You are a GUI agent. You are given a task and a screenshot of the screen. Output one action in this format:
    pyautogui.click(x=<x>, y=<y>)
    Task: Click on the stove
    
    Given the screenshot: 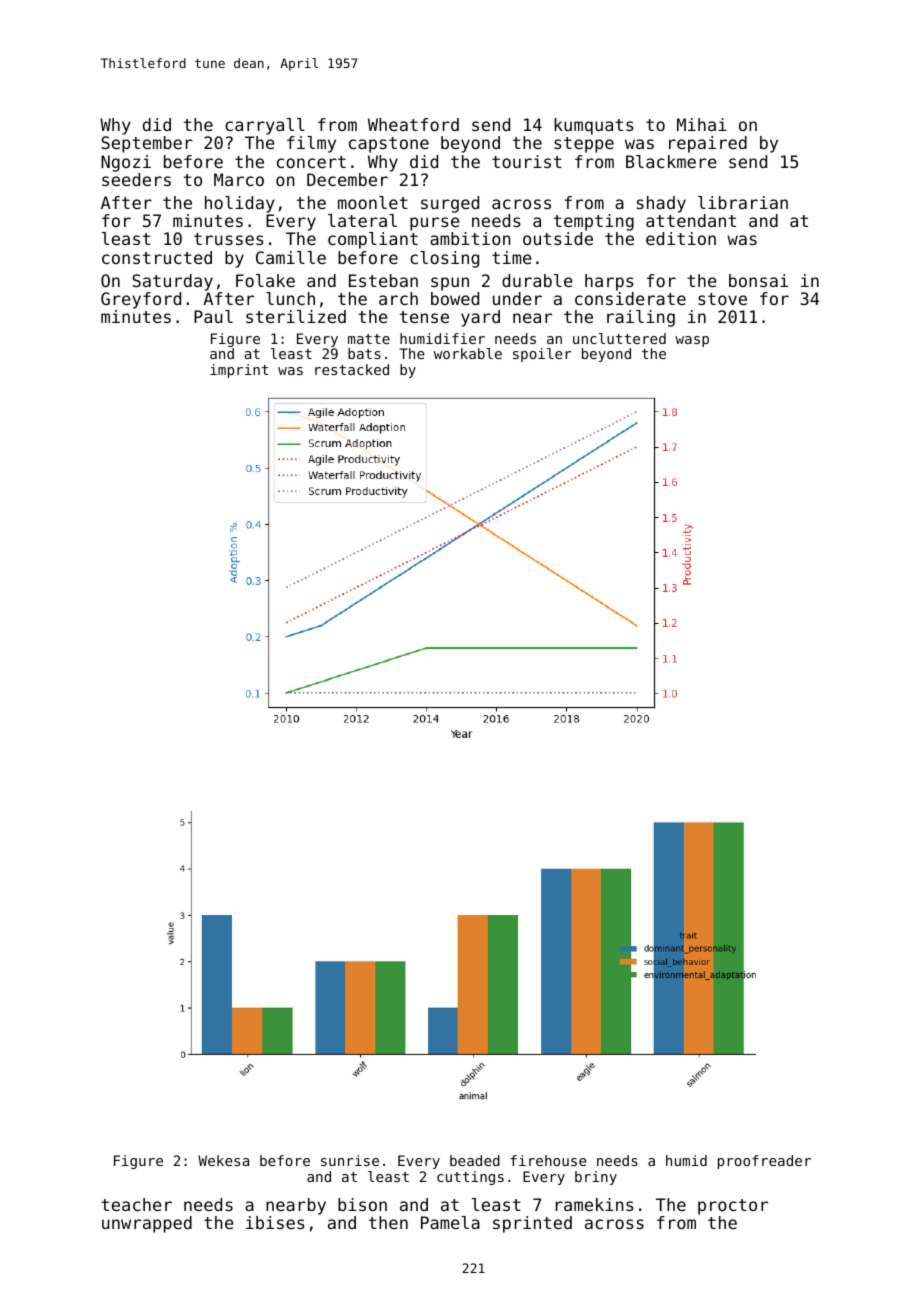 What is the action you would take?
    pyautogui.click(x=722, y=299)
